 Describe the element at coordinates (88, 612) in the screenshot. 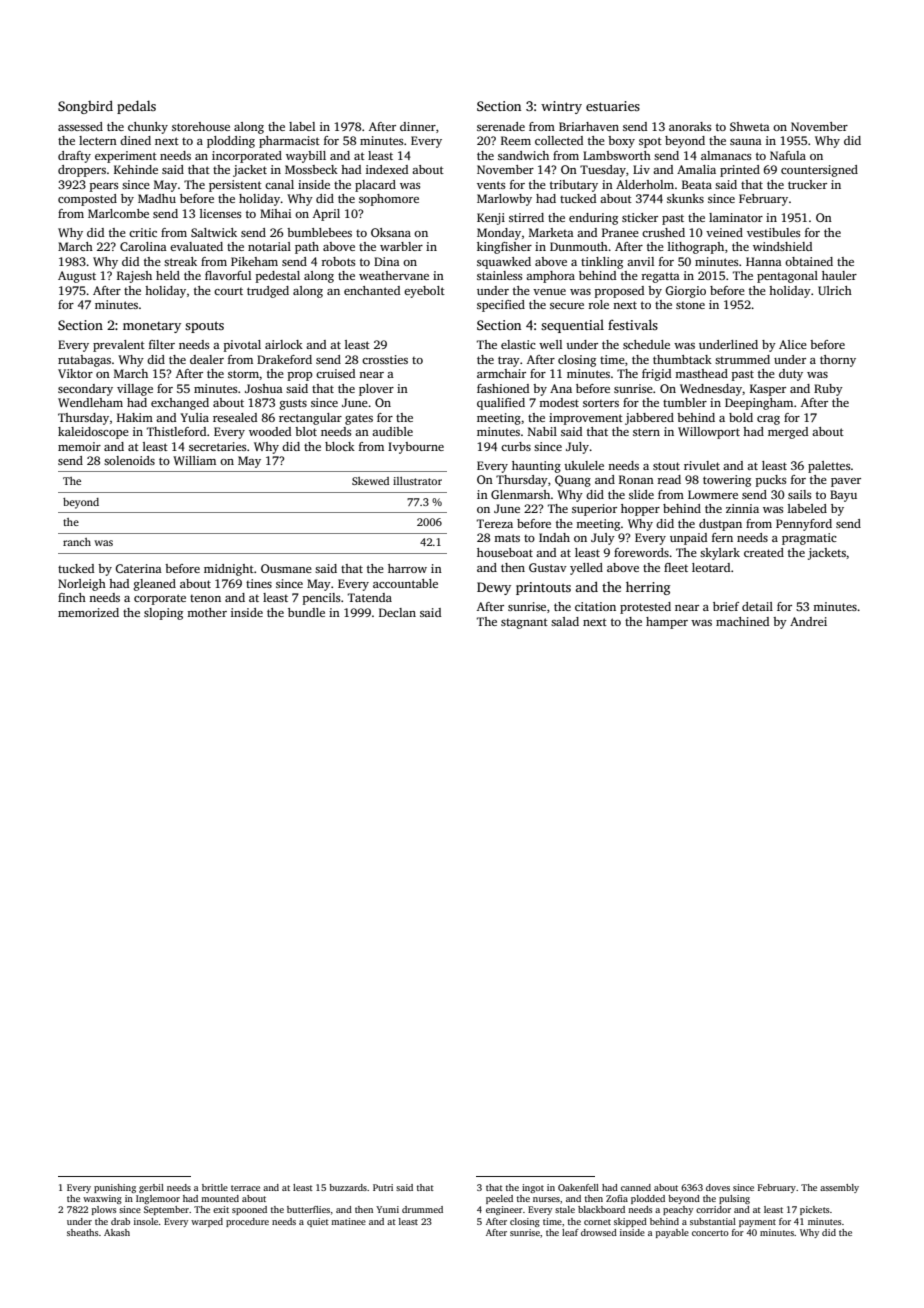

I see `memorized` at that location.
